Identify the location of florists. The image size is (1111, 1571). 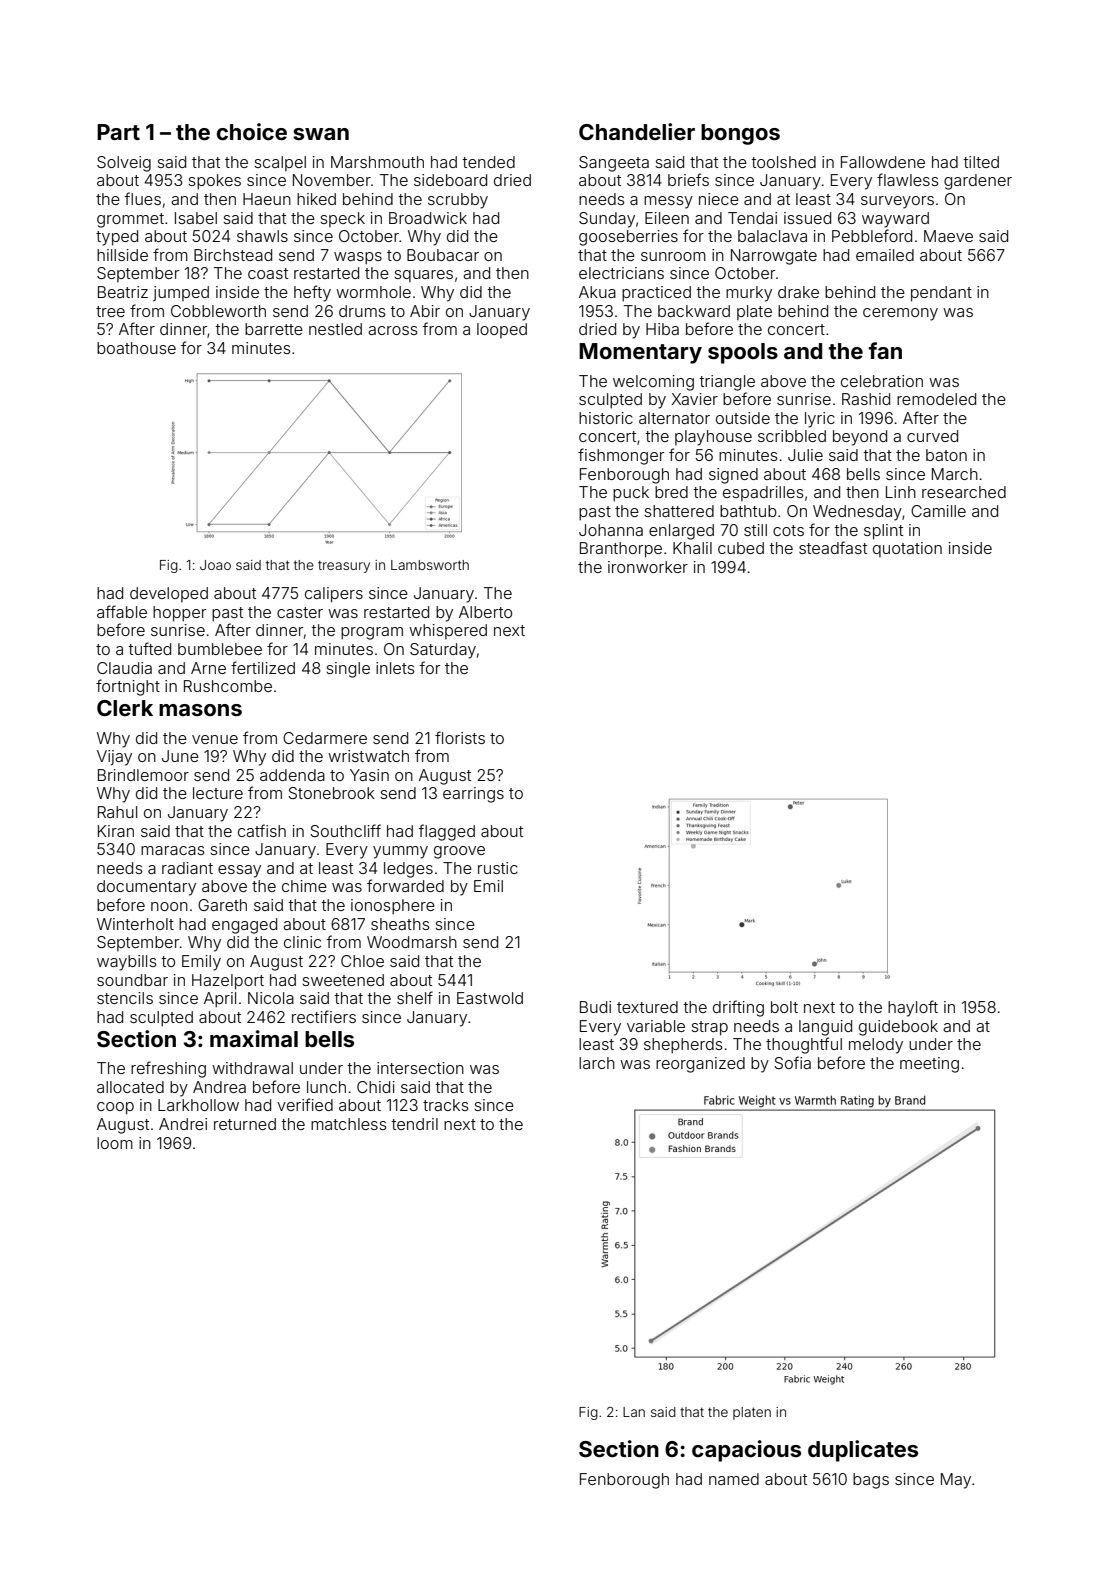
(460, 737).
